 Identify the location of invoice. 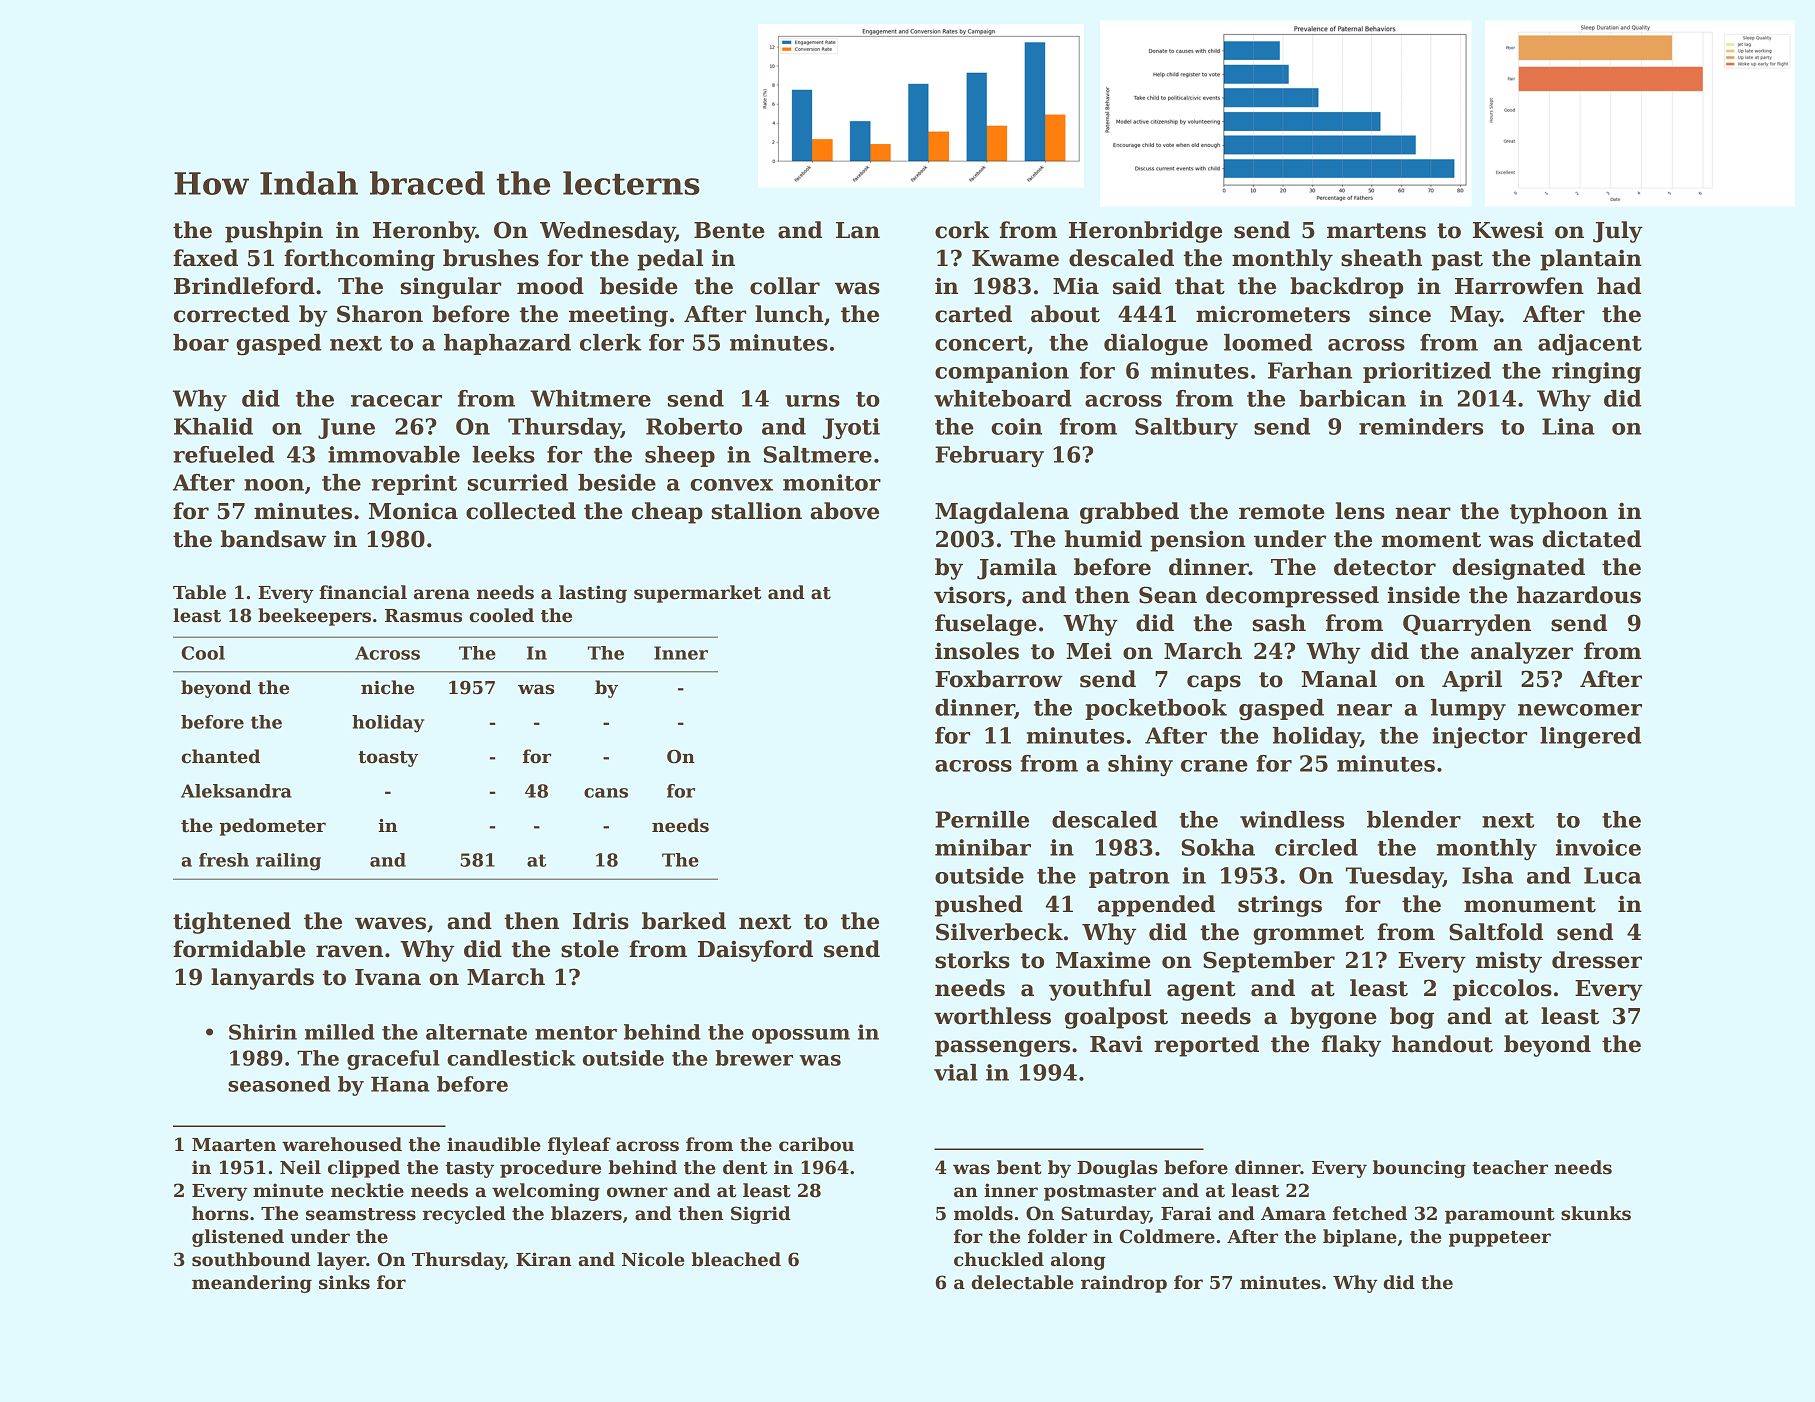
(1598, 847).
